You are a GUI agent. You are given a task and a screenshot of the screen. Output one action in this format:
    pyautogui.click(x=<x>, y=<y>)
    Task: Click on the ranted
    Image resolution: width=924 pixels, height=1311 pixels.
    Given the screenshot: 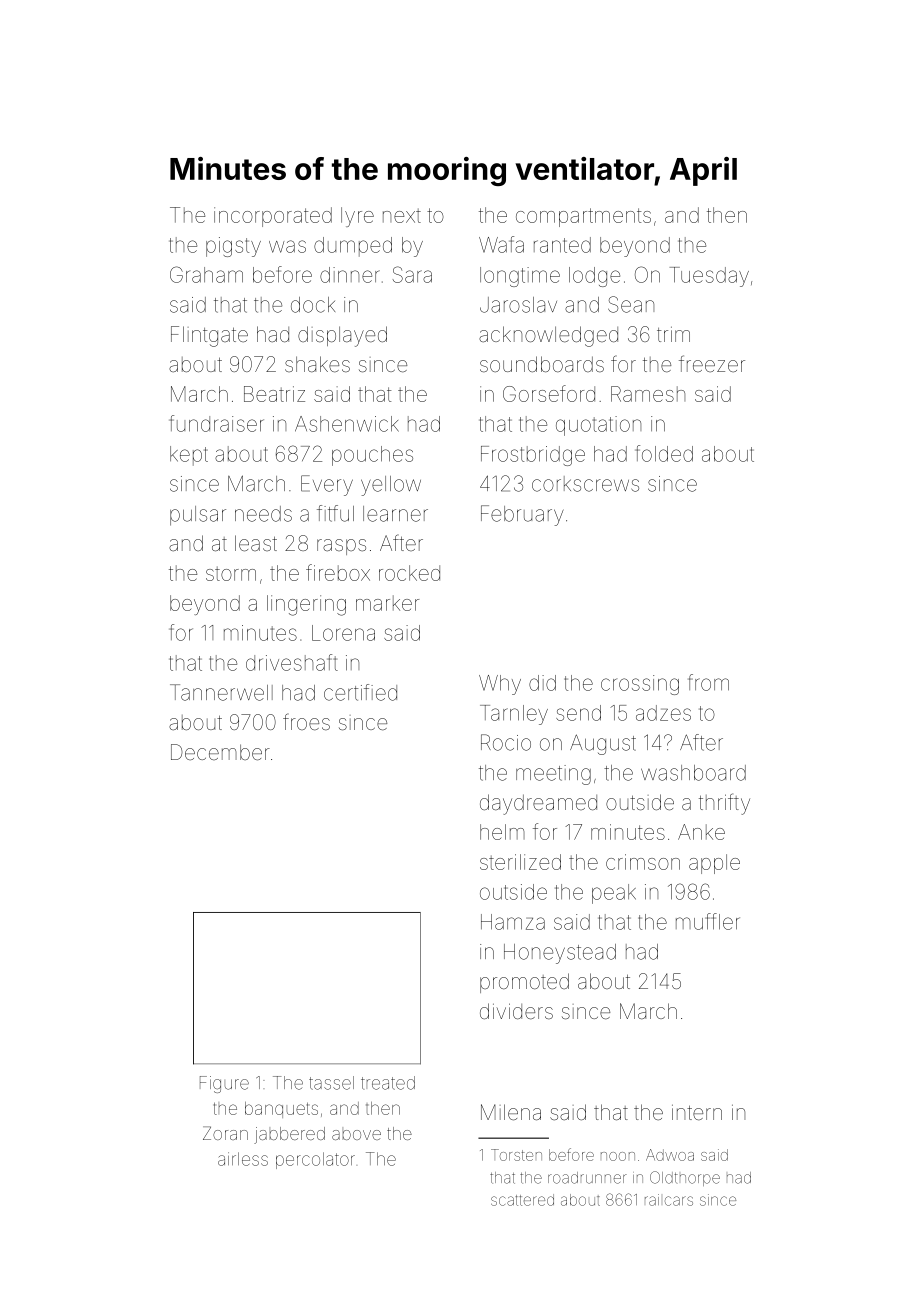 What is the action you would take?
    pyautogui.click(x=562, y=245)
